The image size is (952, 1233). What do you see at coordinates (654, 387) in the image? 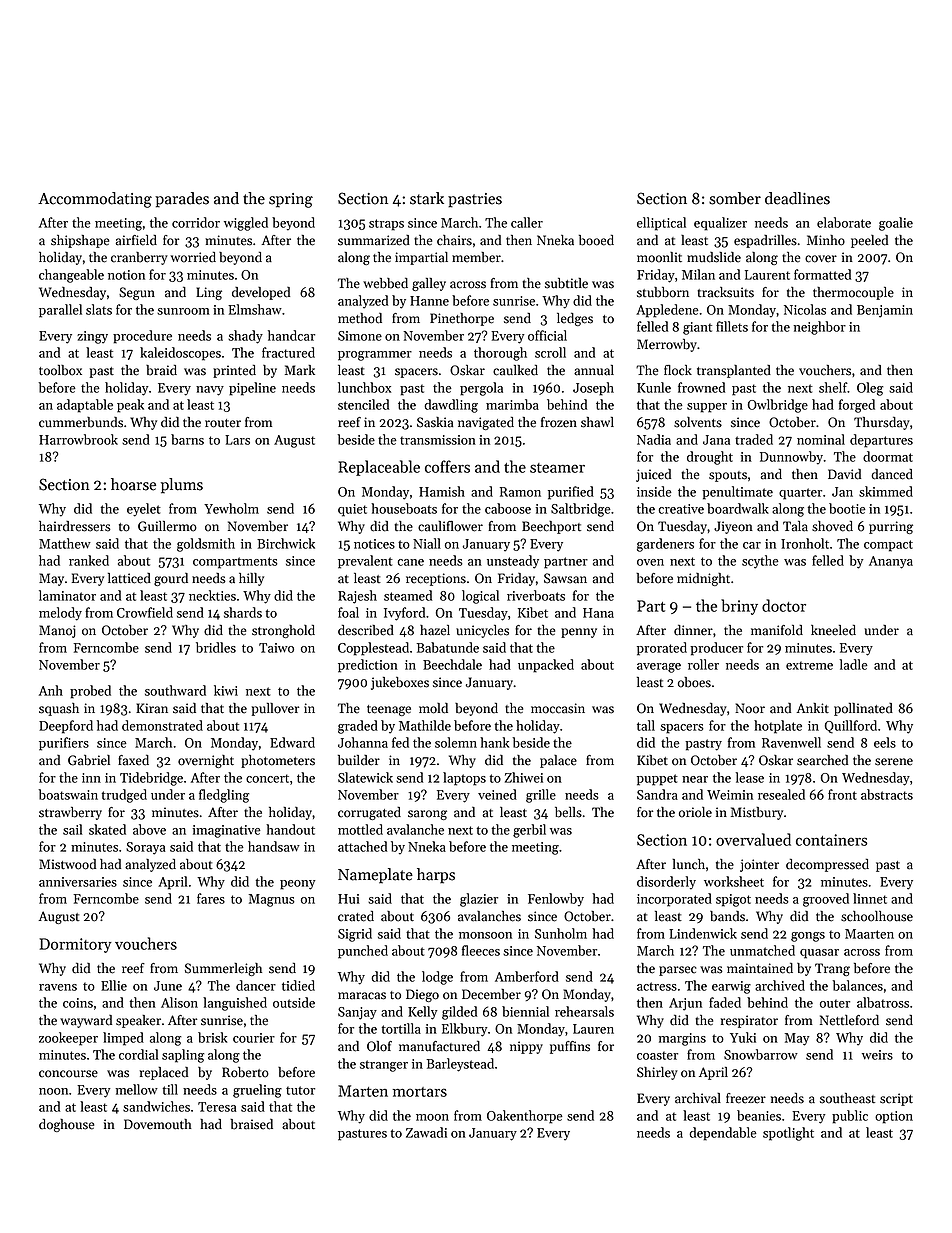
I see `Kunle` at bounding box center [654, 387].
